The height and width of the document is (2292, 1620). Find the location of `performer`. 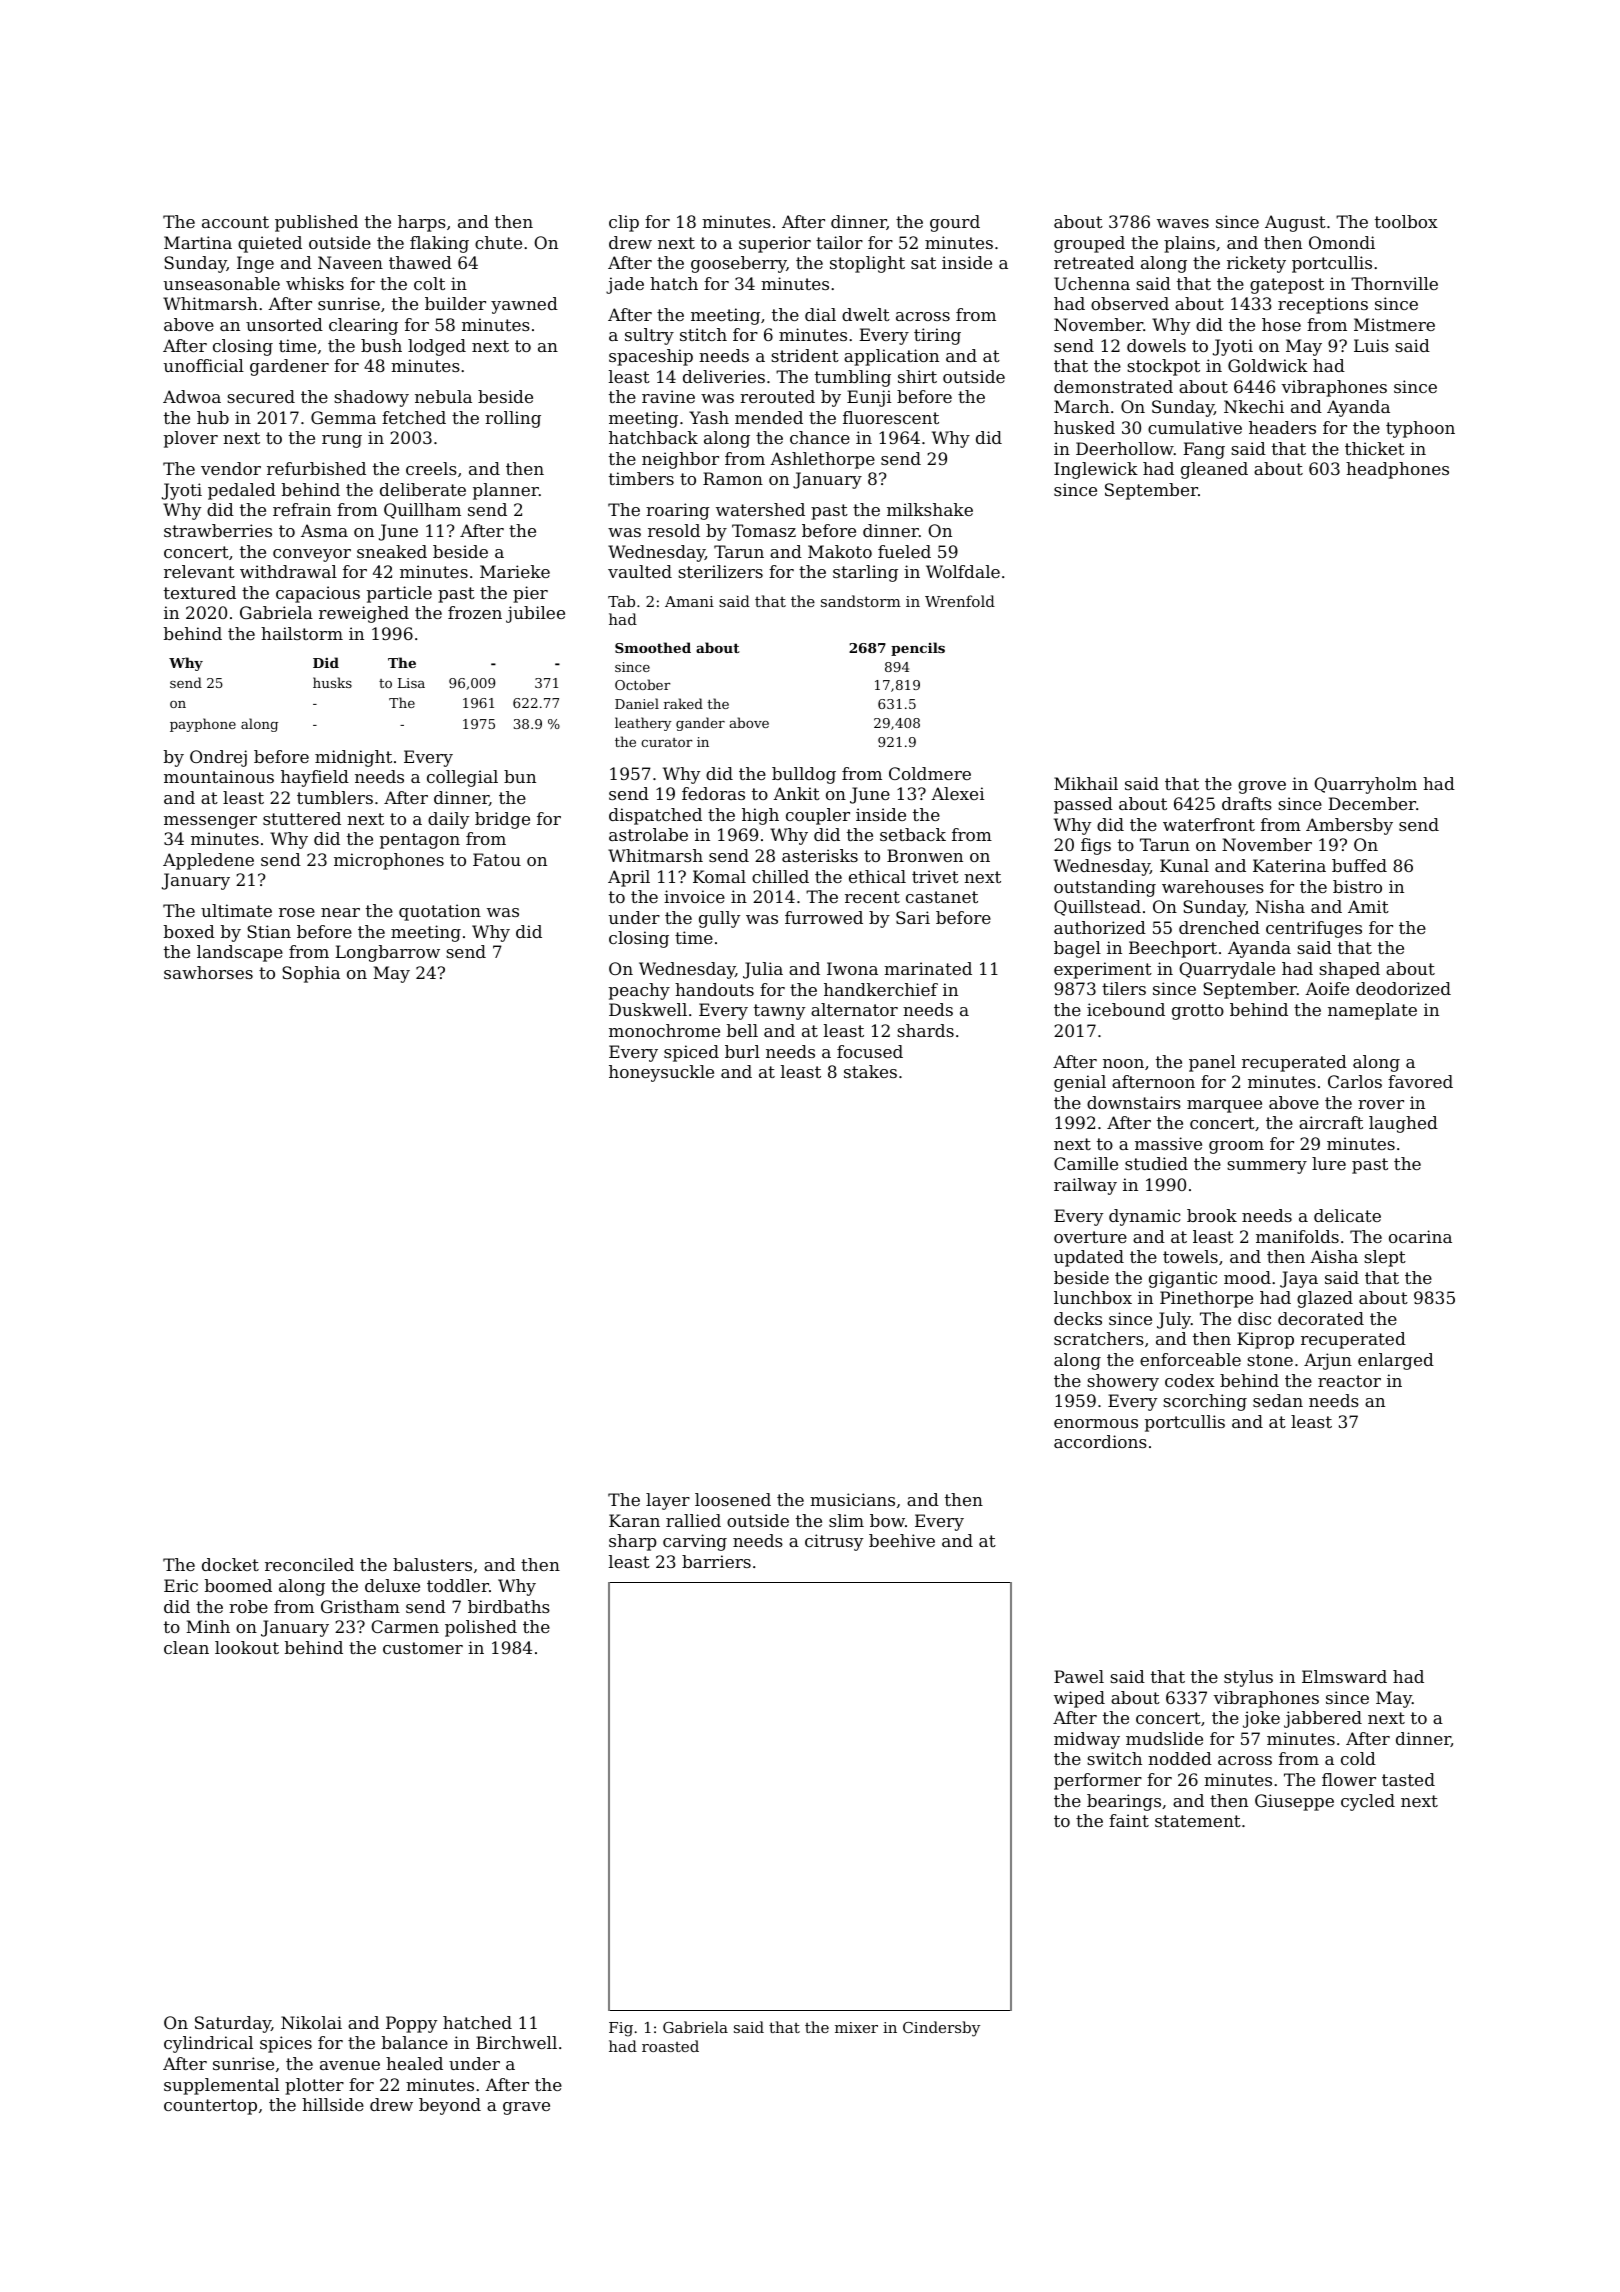

performer is located at coordinates (1098, 1781).
